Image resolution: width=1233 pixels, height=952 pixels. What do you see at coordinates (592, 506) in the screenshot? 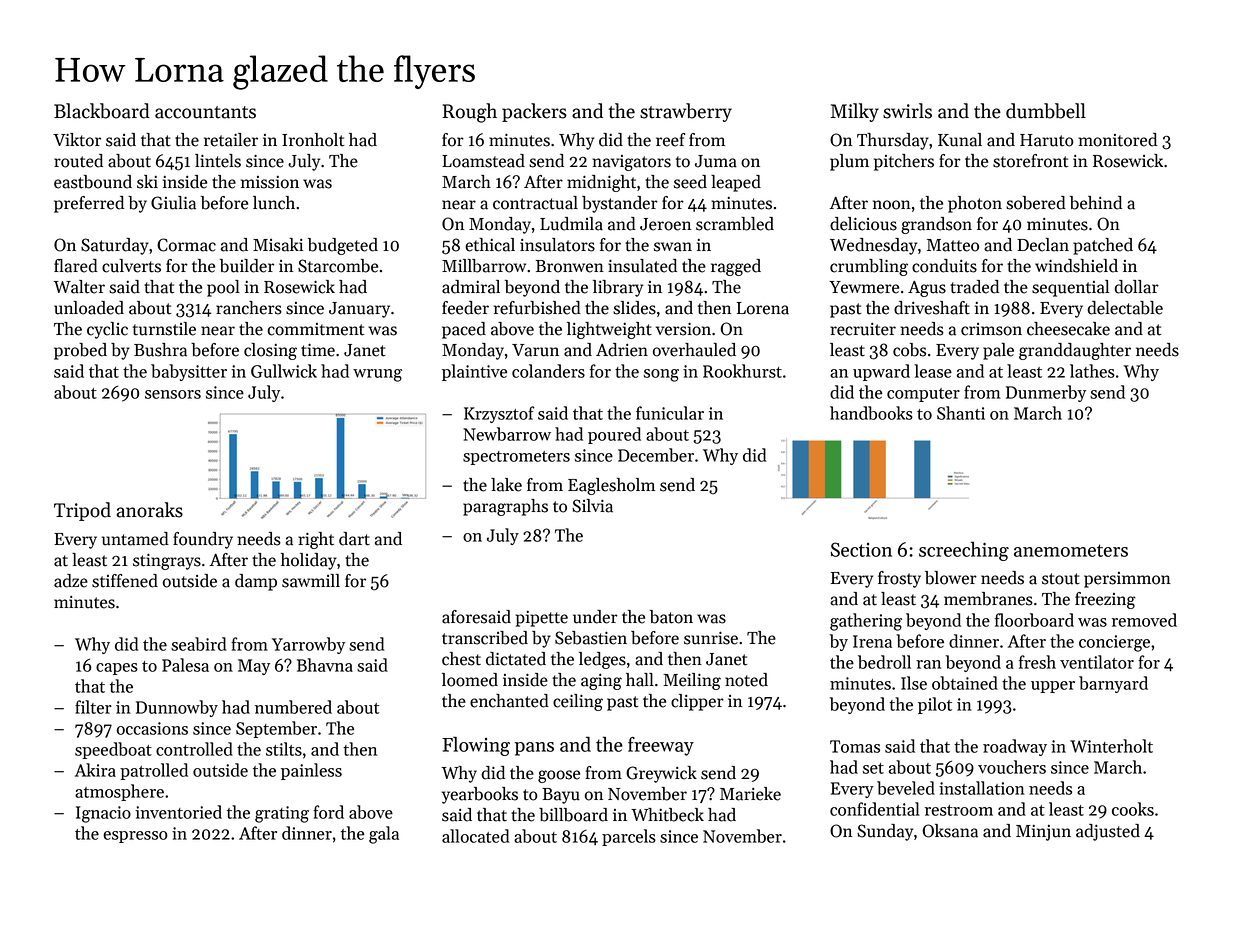
I see `Silvia` at bounding box center [592, 506].
